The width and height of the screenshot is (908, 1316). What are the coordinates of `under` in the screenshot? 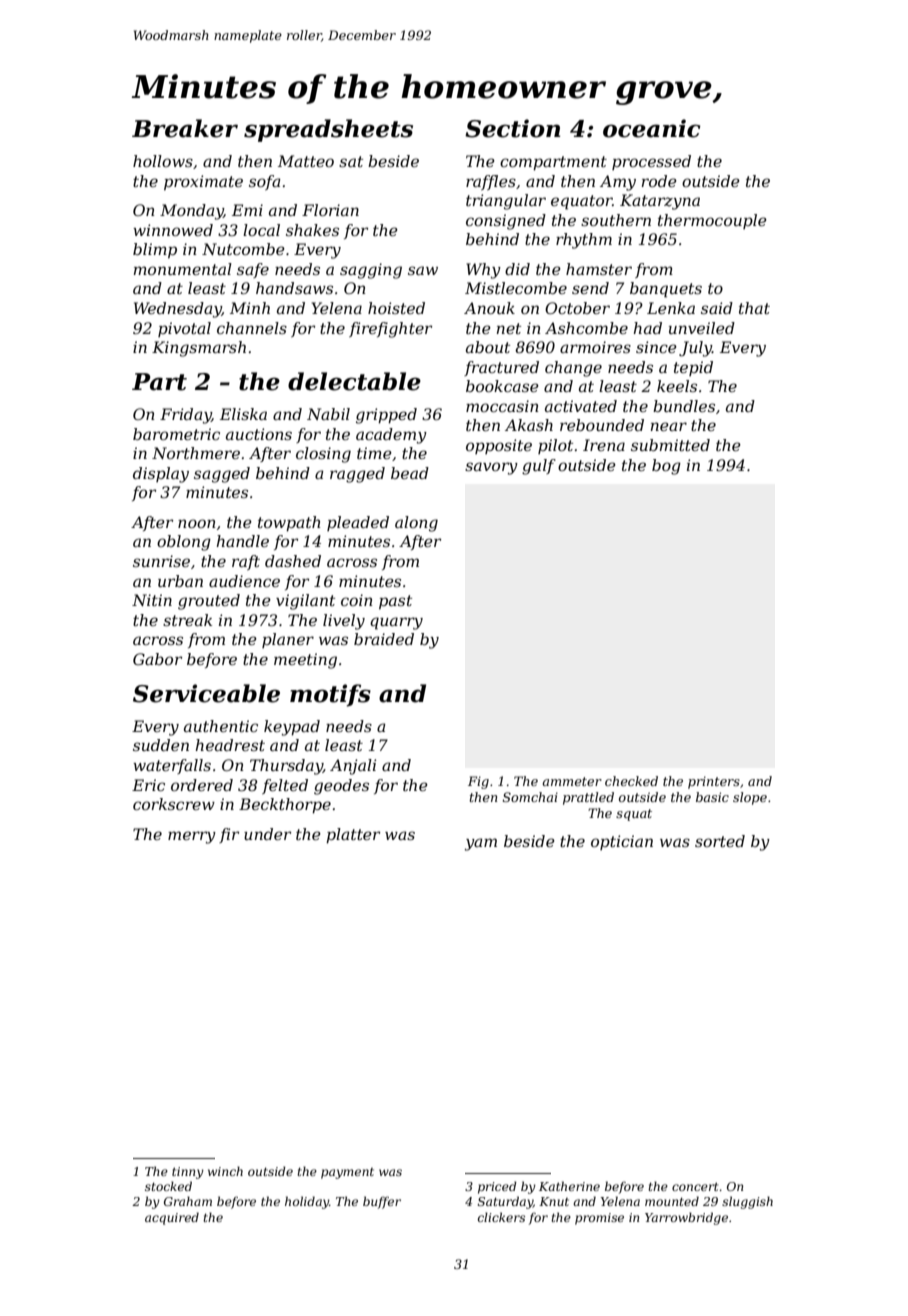 It's located at (267, 834).
